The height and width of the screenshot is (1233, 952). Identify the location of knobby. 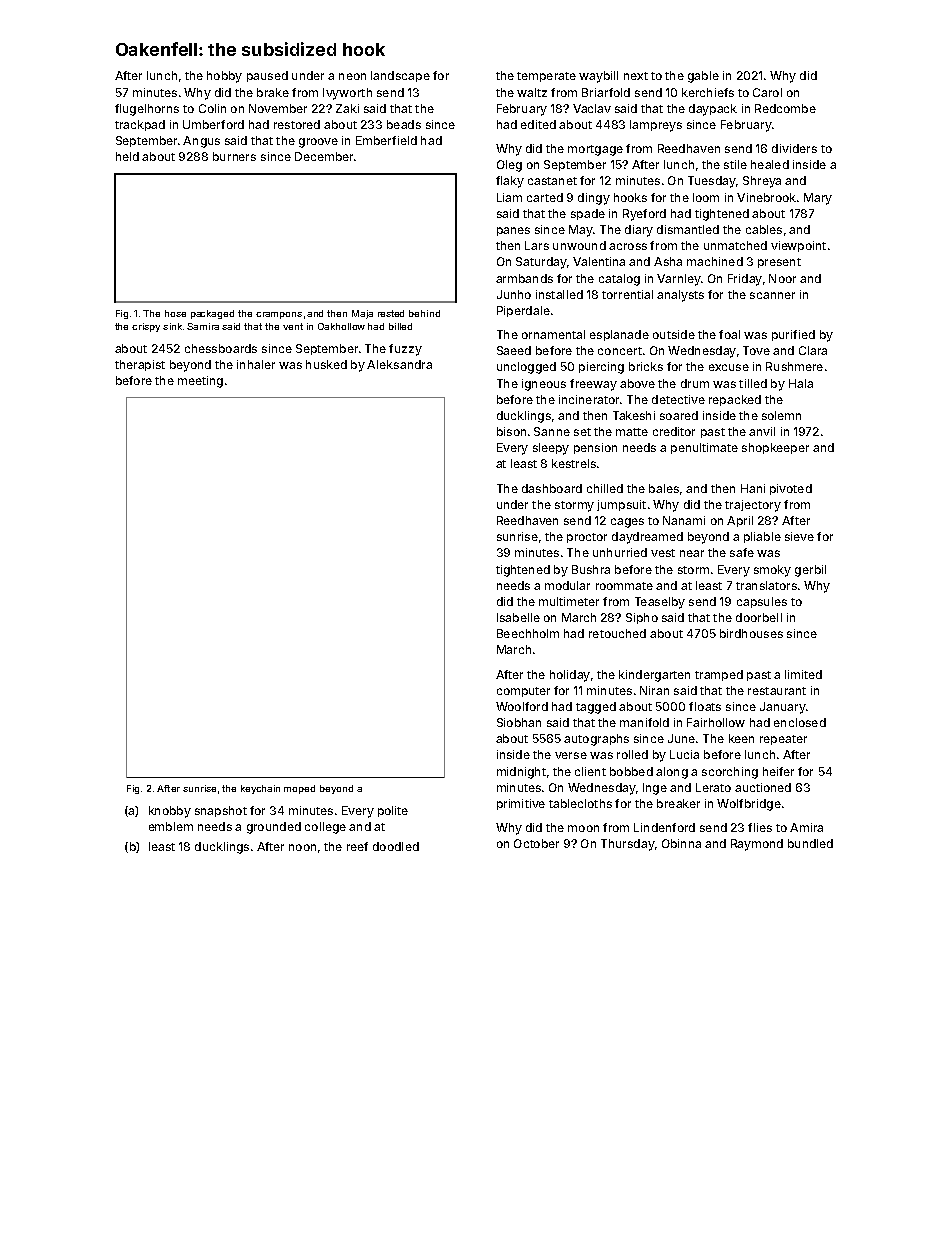
(170, 812).
